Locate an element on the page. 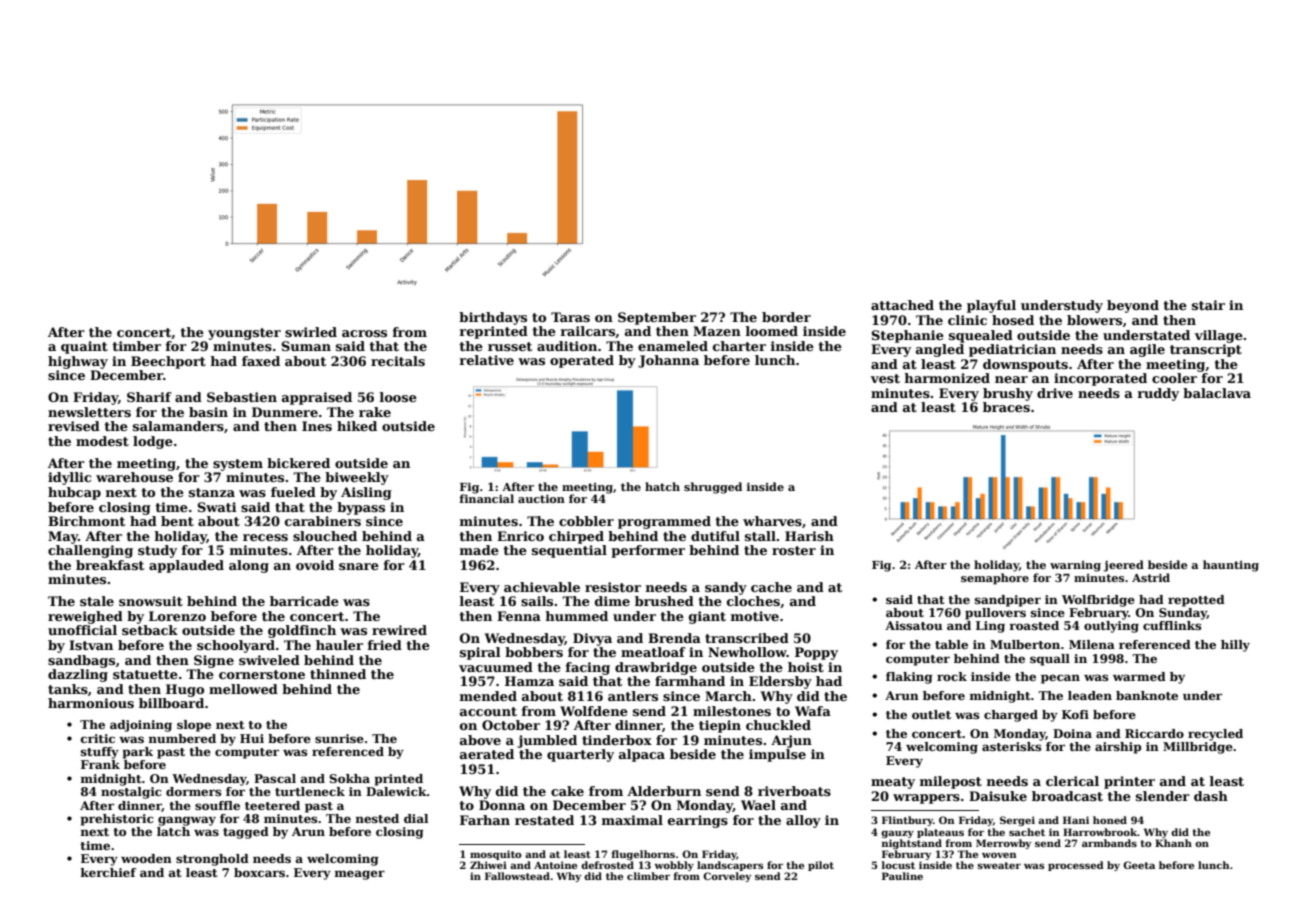  Istvan is located at coordinates (91, 645).
